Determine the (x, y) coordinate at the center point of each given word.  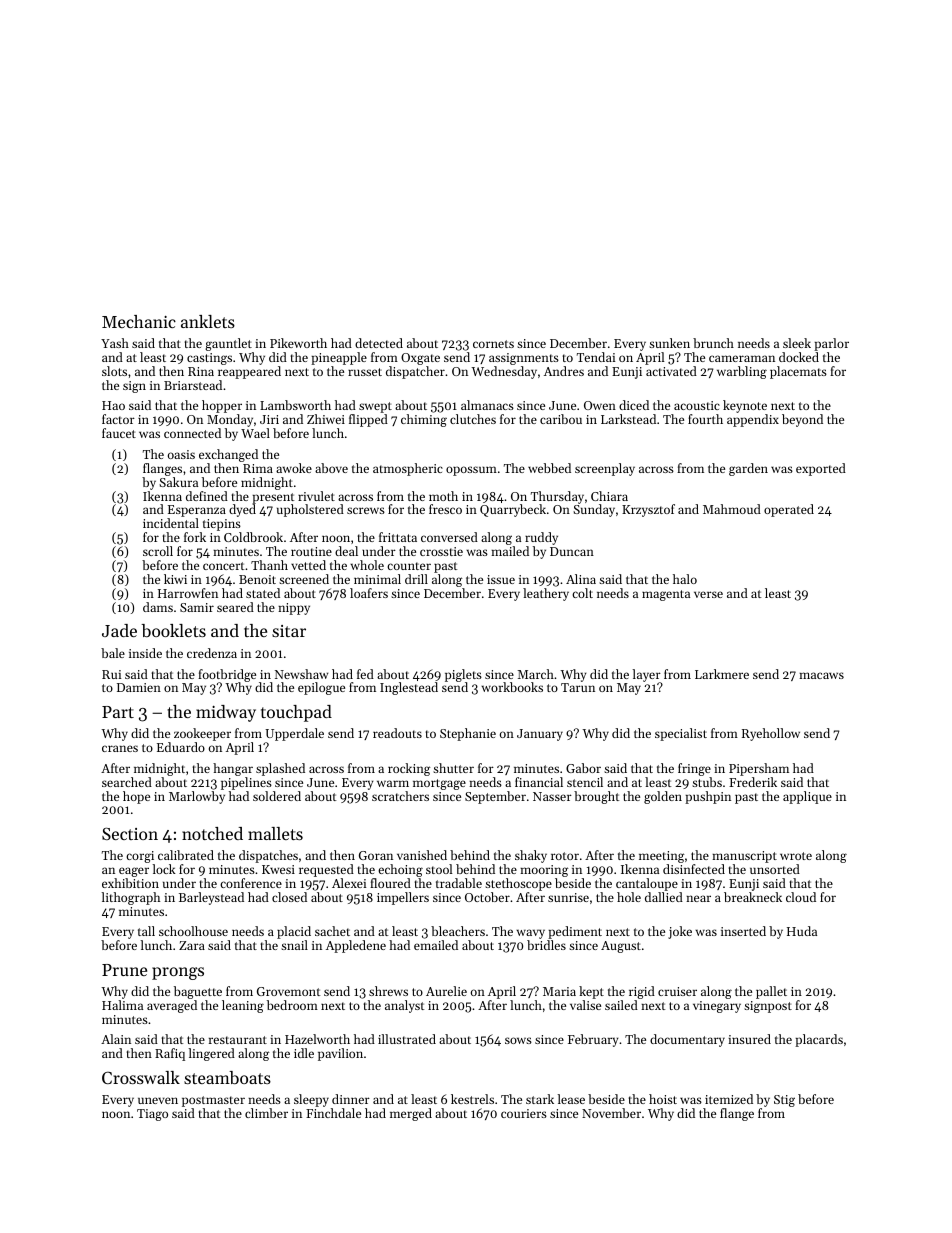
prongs (178, 973)
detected (379, 343)
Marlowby (197, 797)
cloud (801, 897)
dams (158, 607)
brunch (713, 343)
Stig (784, 1101)
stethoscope (518, 884)
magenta (666, 595)
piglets (463, 676)
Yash (115, 343)
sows (518, 1040)
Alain (116, 1039)
